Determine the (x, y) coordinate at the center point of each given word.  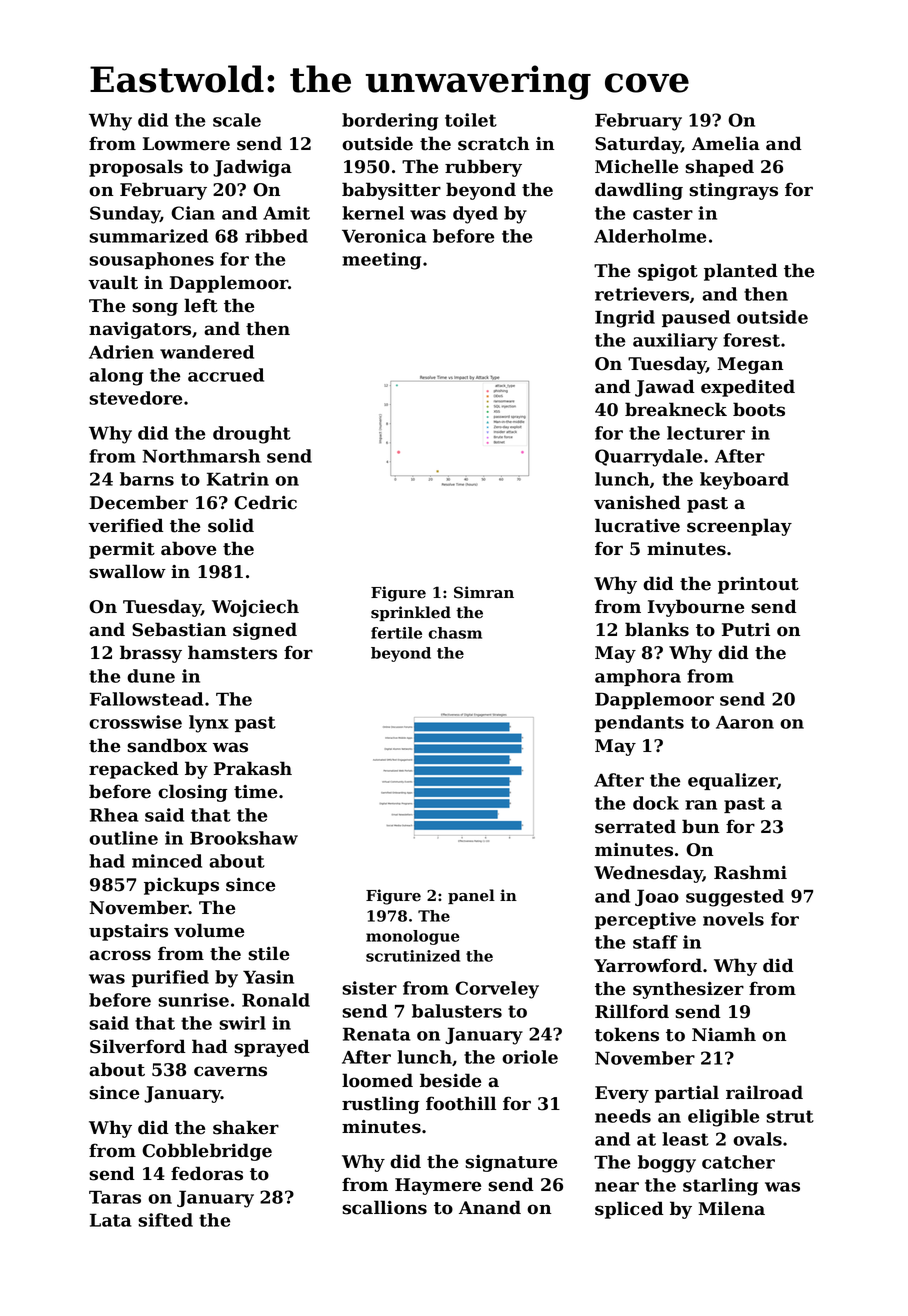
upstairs (128, 932)
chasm (455, 633)
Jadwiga (252, 168)
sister (369, 988)
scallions (384, 1207)
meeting (381, 261)
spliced (629, 1210)
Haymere (438, 1186)
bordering (390, 122)
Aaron (745, 722)
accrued (226, 375)
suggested (735, 898)
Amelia (726, 143)
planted (741, 272)
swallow (127, 571)
